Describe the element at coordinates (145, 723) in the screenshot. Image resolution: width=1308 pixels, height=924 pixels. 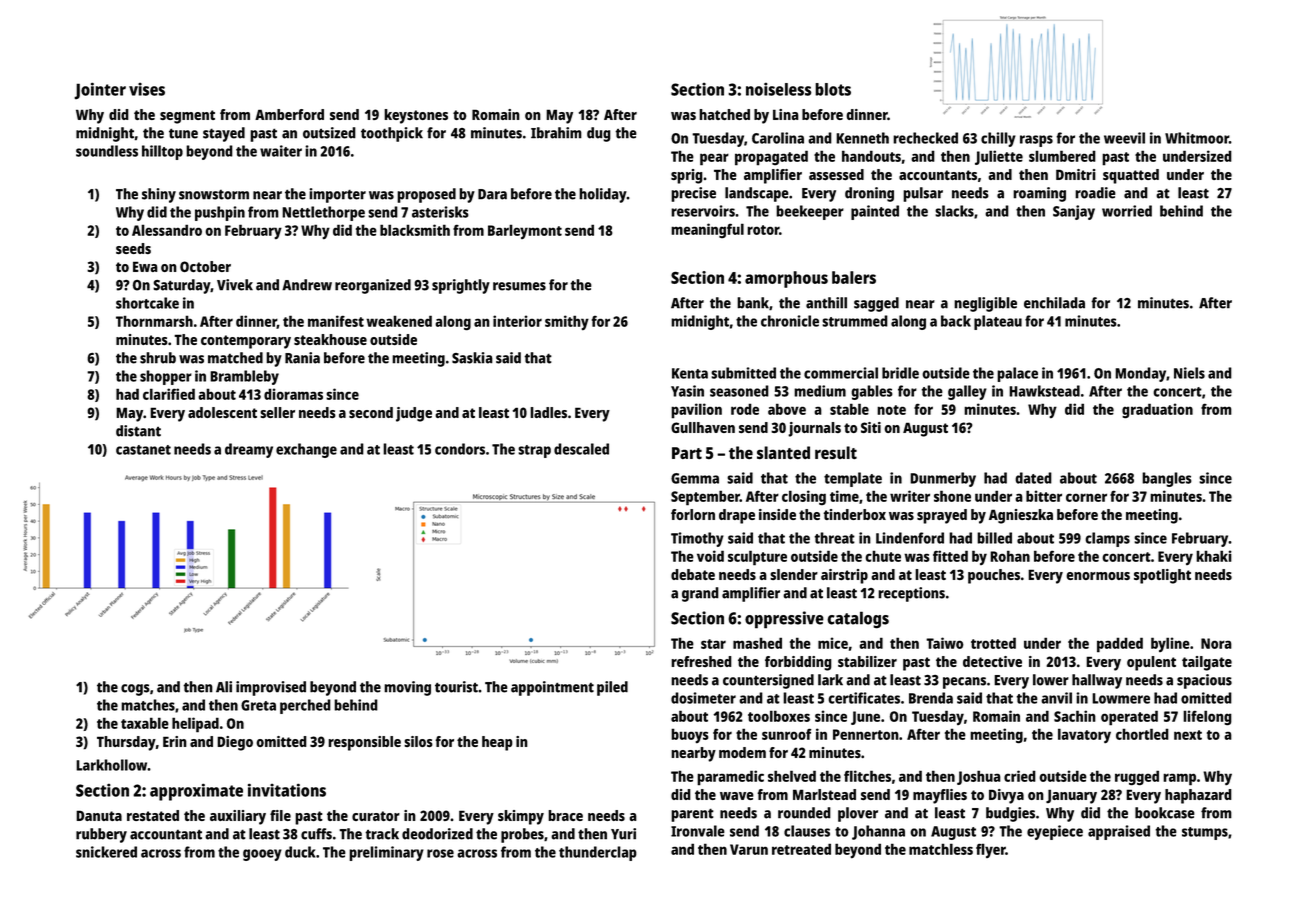
I see `taxable` at that location.
